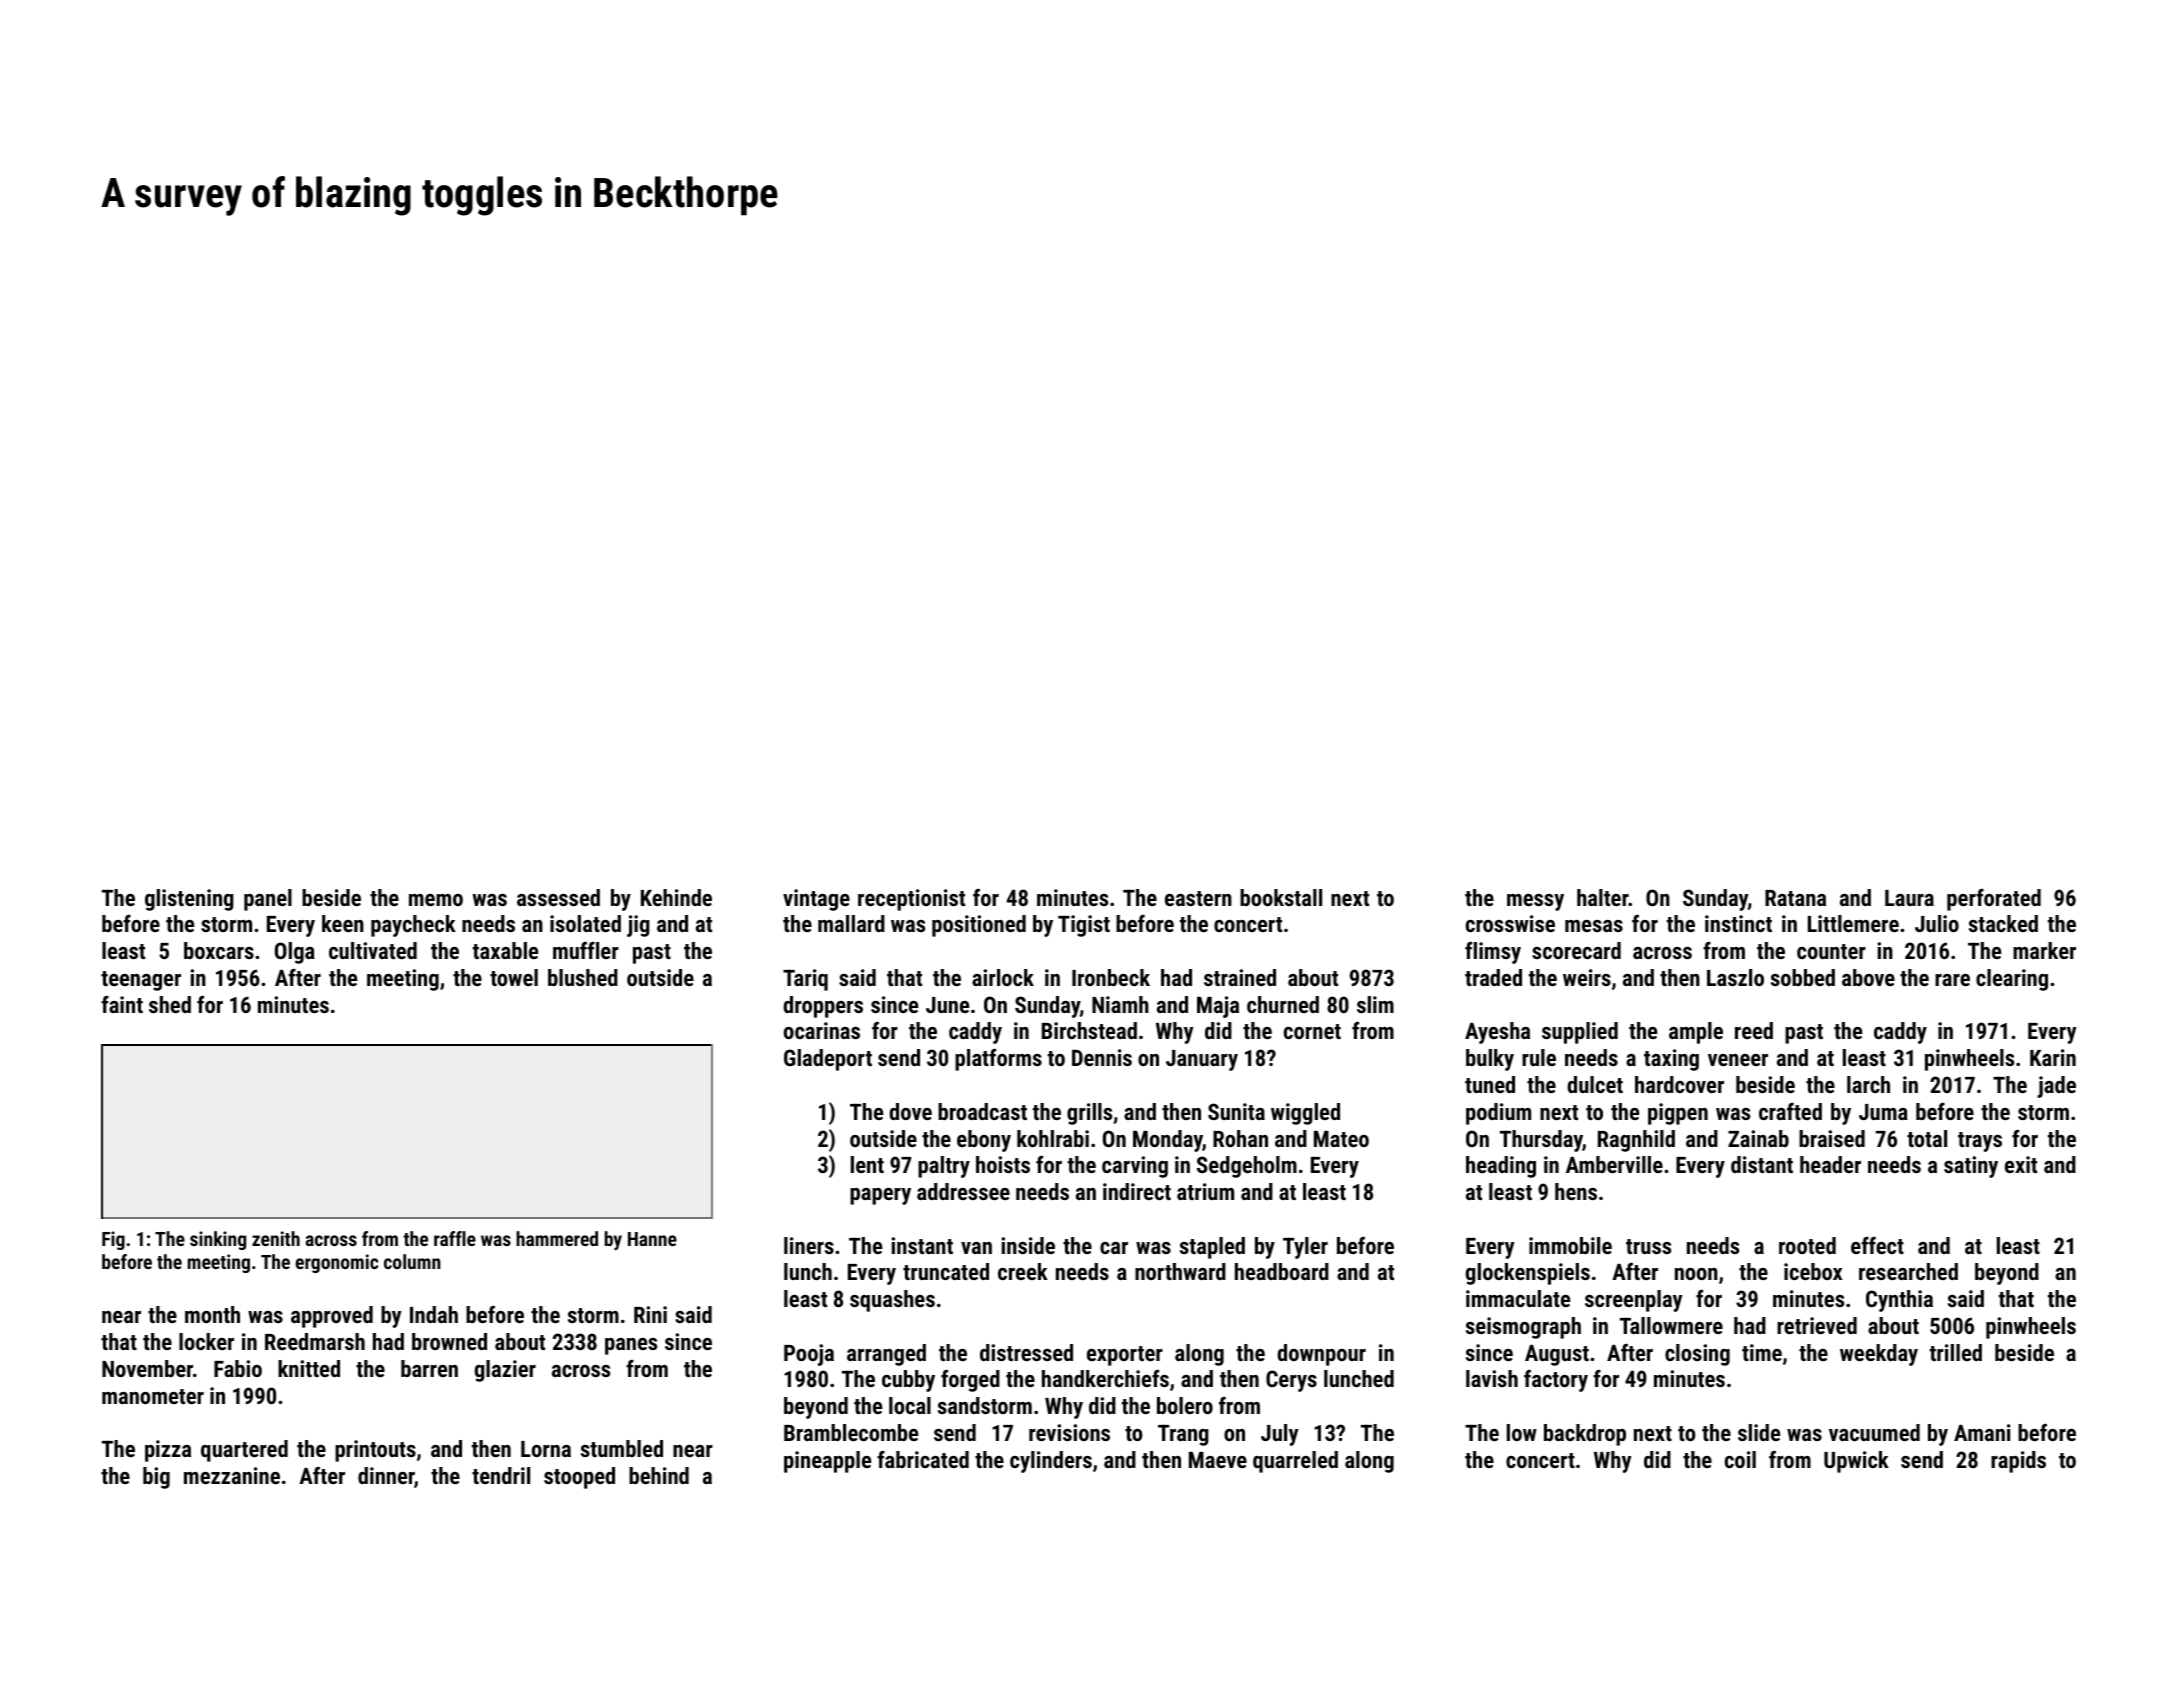 The width and height of the page is (2178, 1683). I want to click on raffle, so click(455, 1238).
